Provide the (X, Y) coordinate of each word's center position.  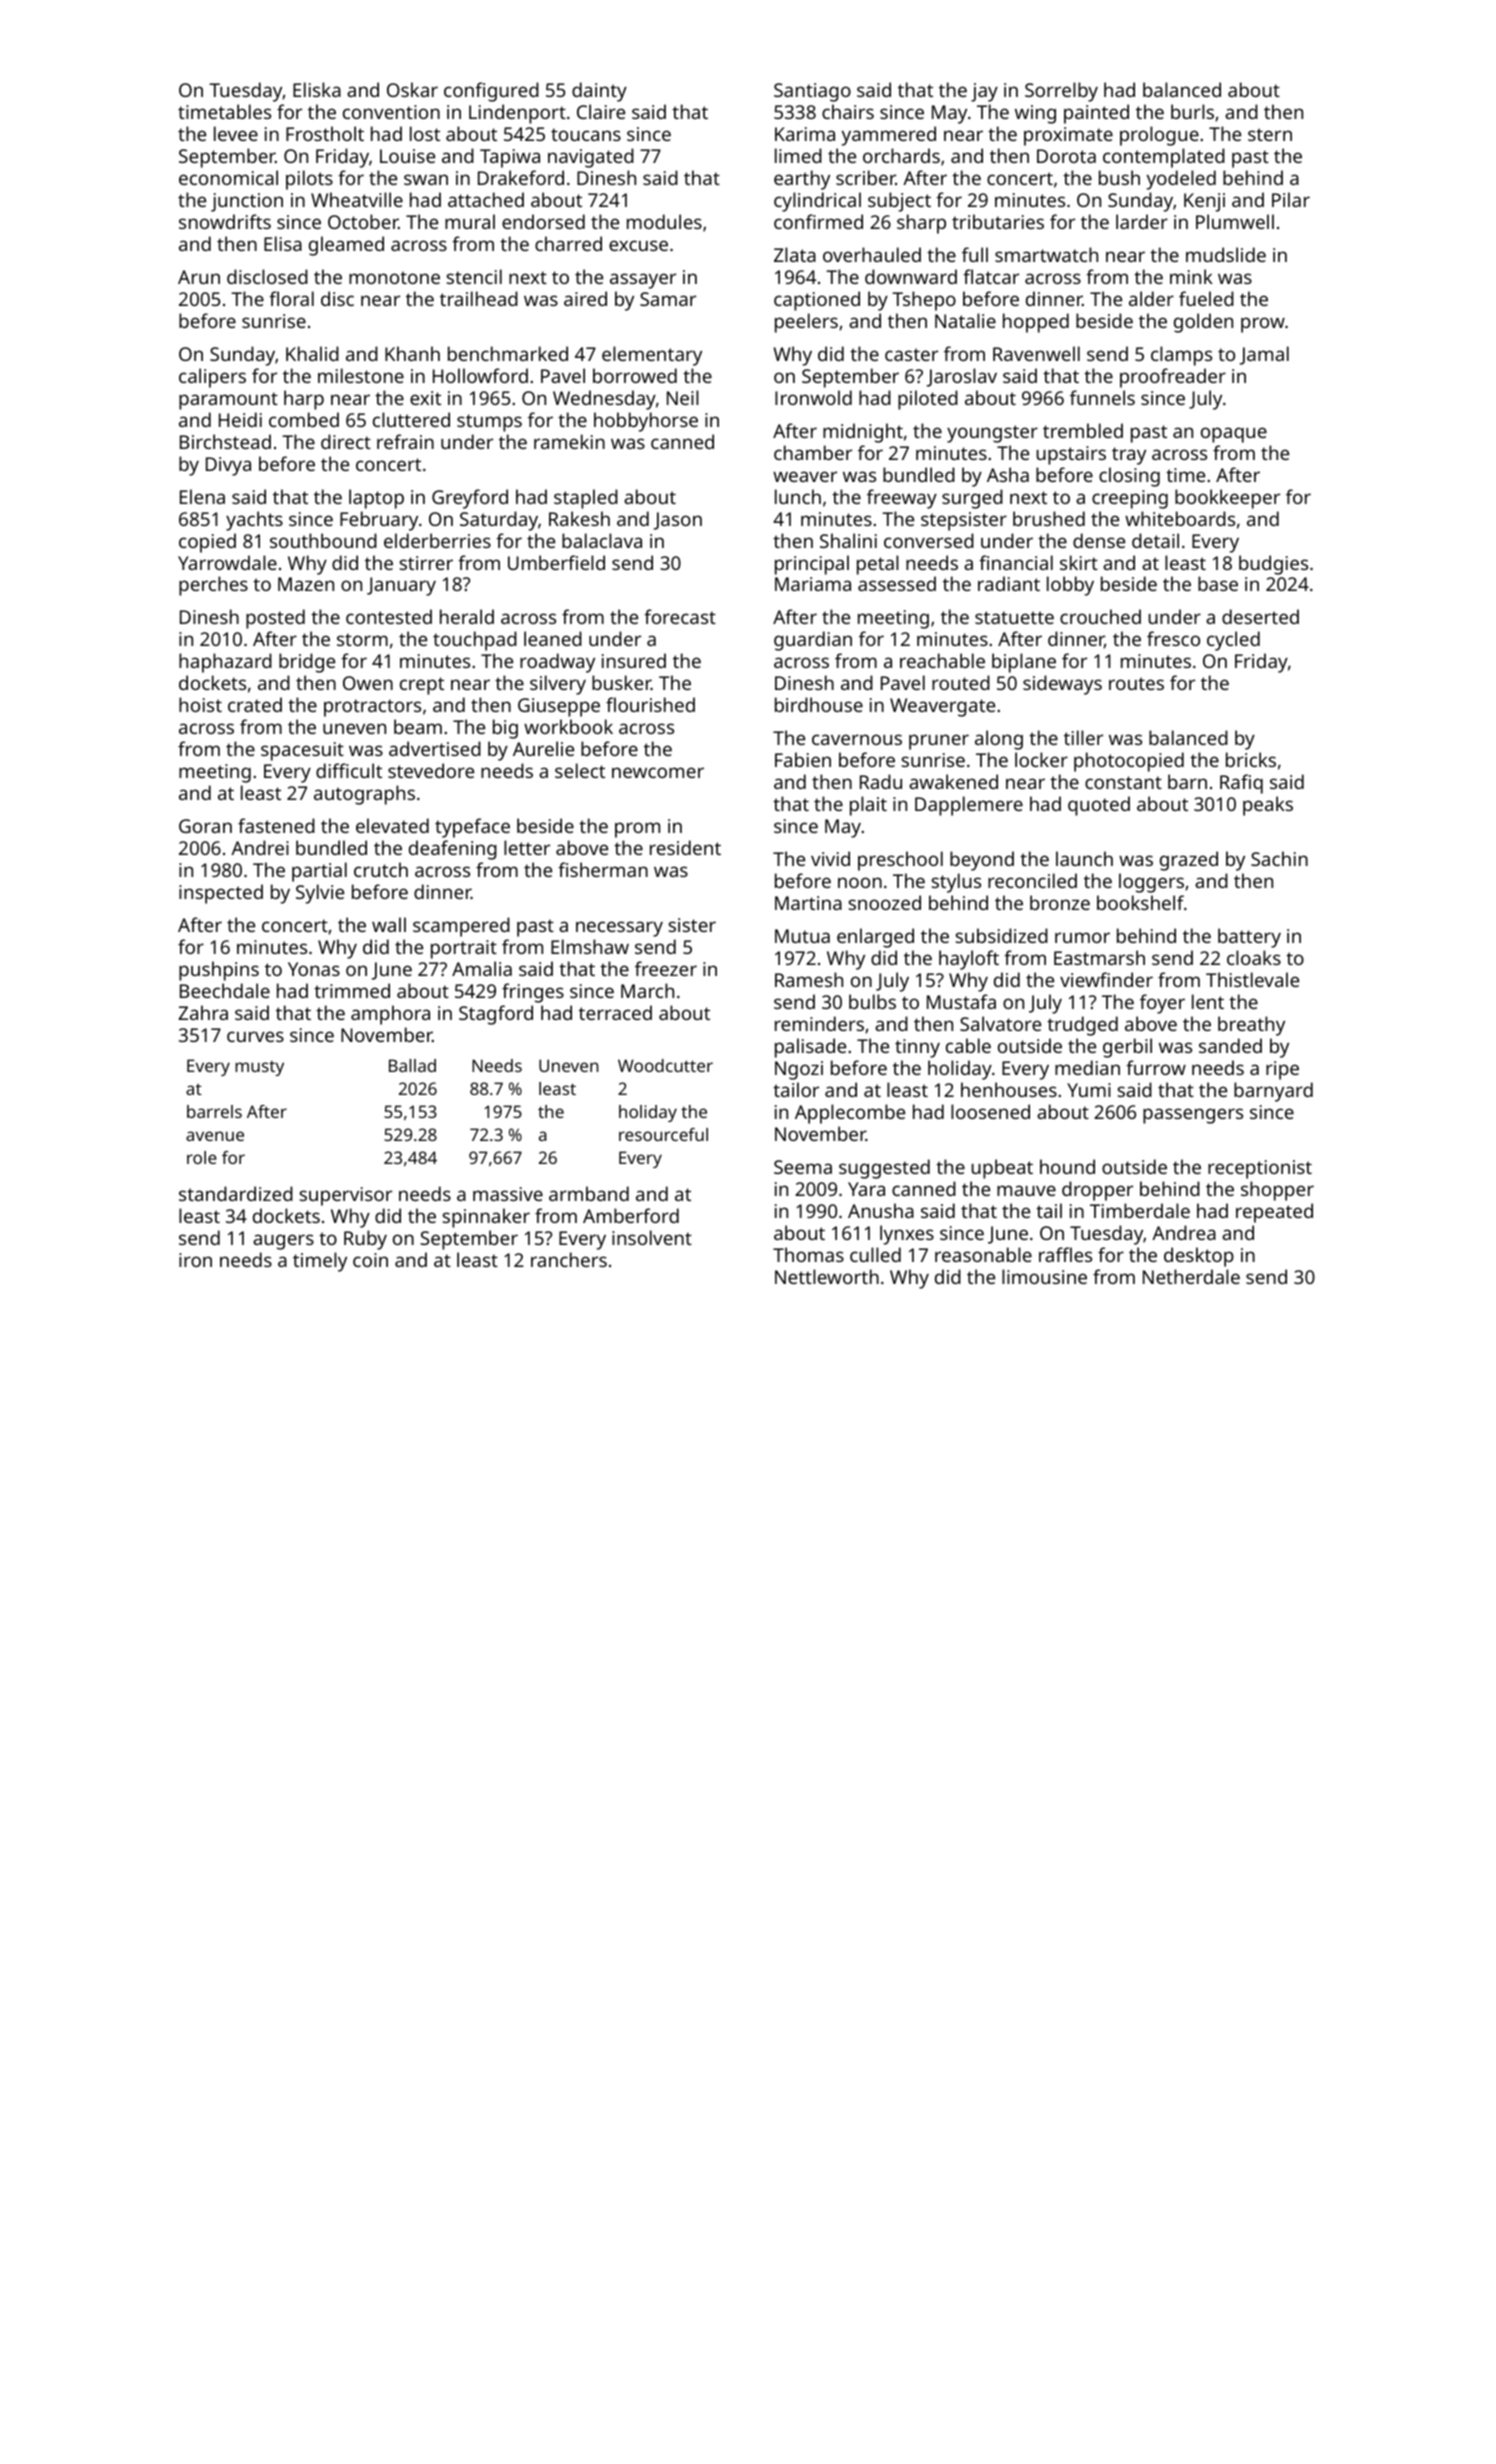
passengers (1193, 1116)
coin (370, 1260)
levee (236, 133)
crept (422, 686)
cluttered (411, 419)
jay (984, 92)
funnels (1102, 397)
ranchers (569, 1259)
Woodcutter (665, 1065)
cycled (1233, 641)
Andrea (1184, 1232)
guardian (813, 641)
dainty (599, 92)
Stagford (496, 1015)
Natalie (965, 320)
